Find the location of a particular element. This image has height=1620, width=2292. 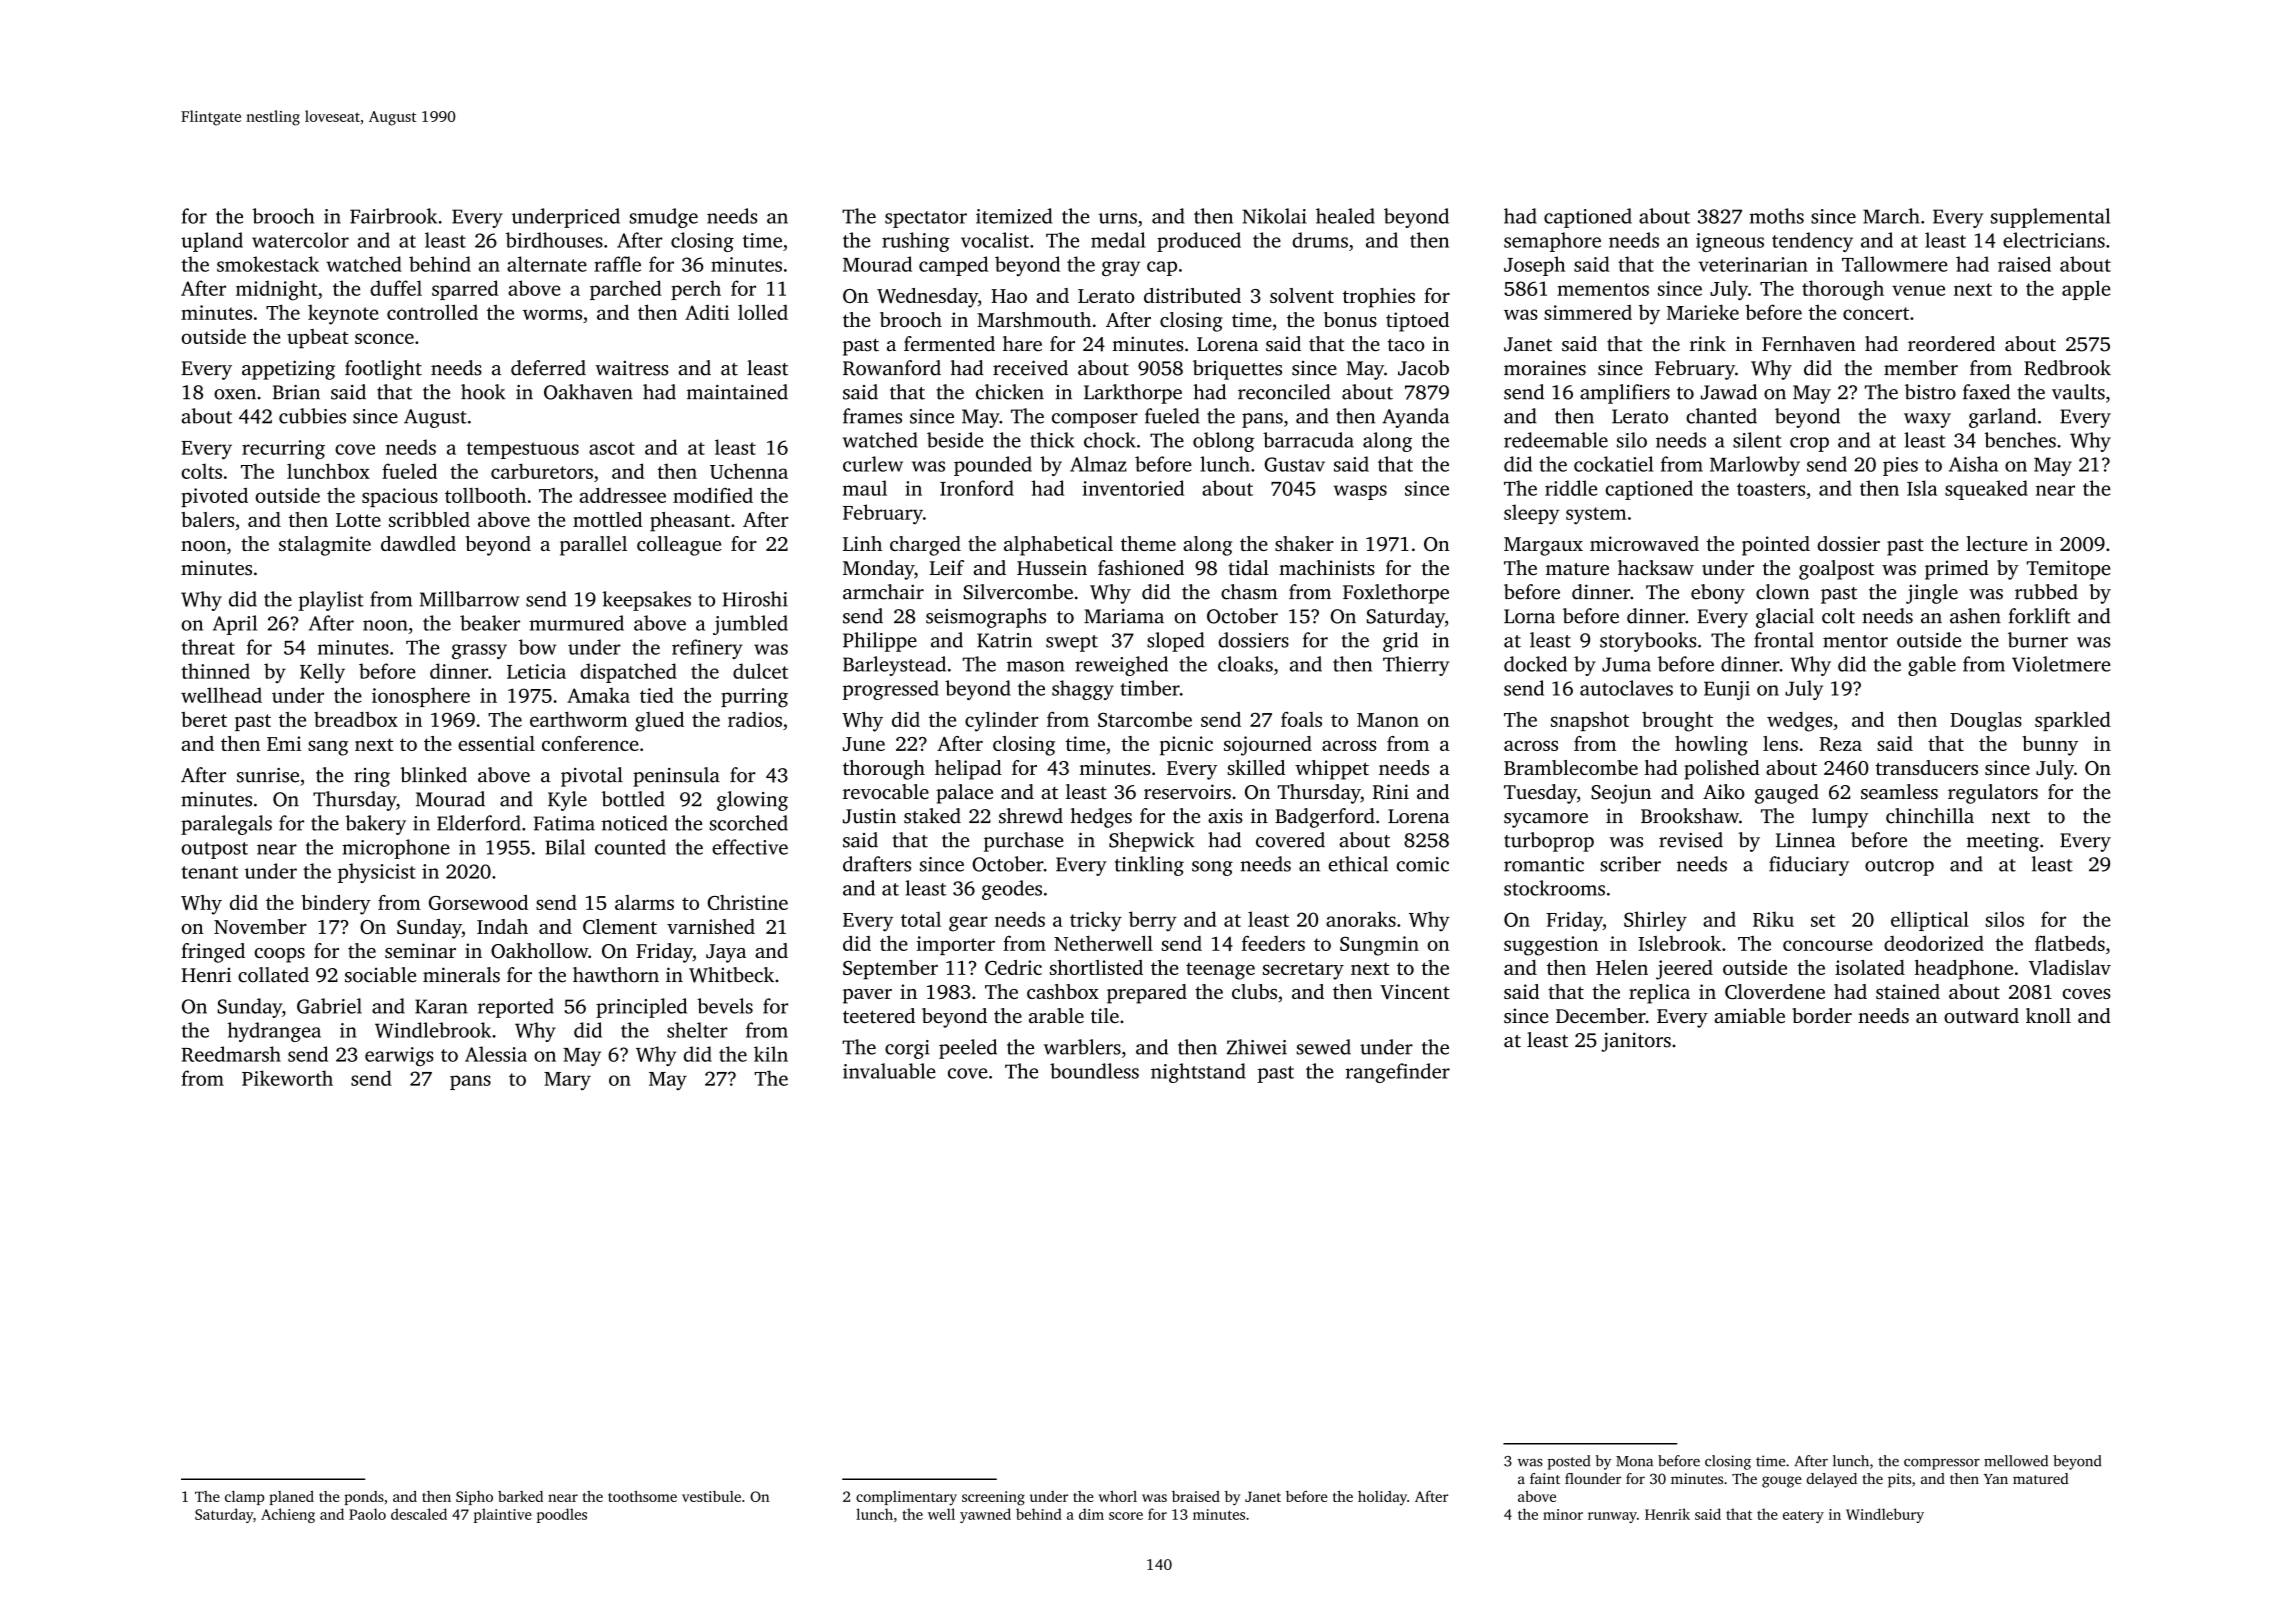

Joseph is located at coordinates (1534, 266).
